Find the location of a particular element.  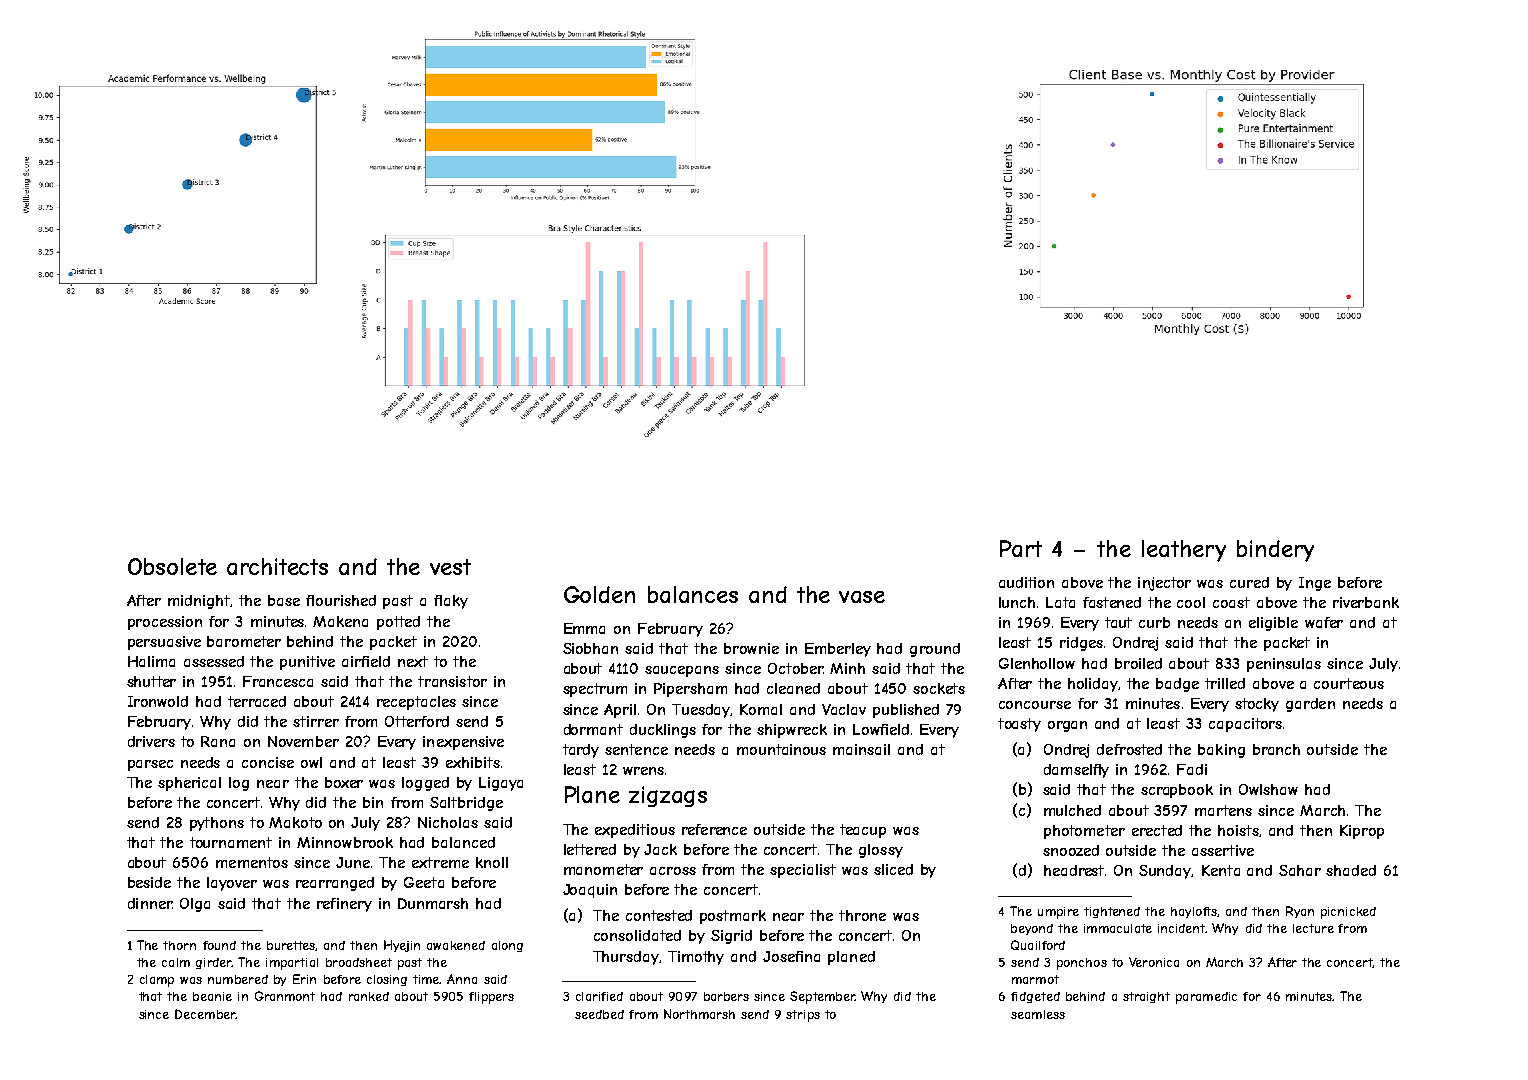

seedbed is located at coordinates (599, 1014).
